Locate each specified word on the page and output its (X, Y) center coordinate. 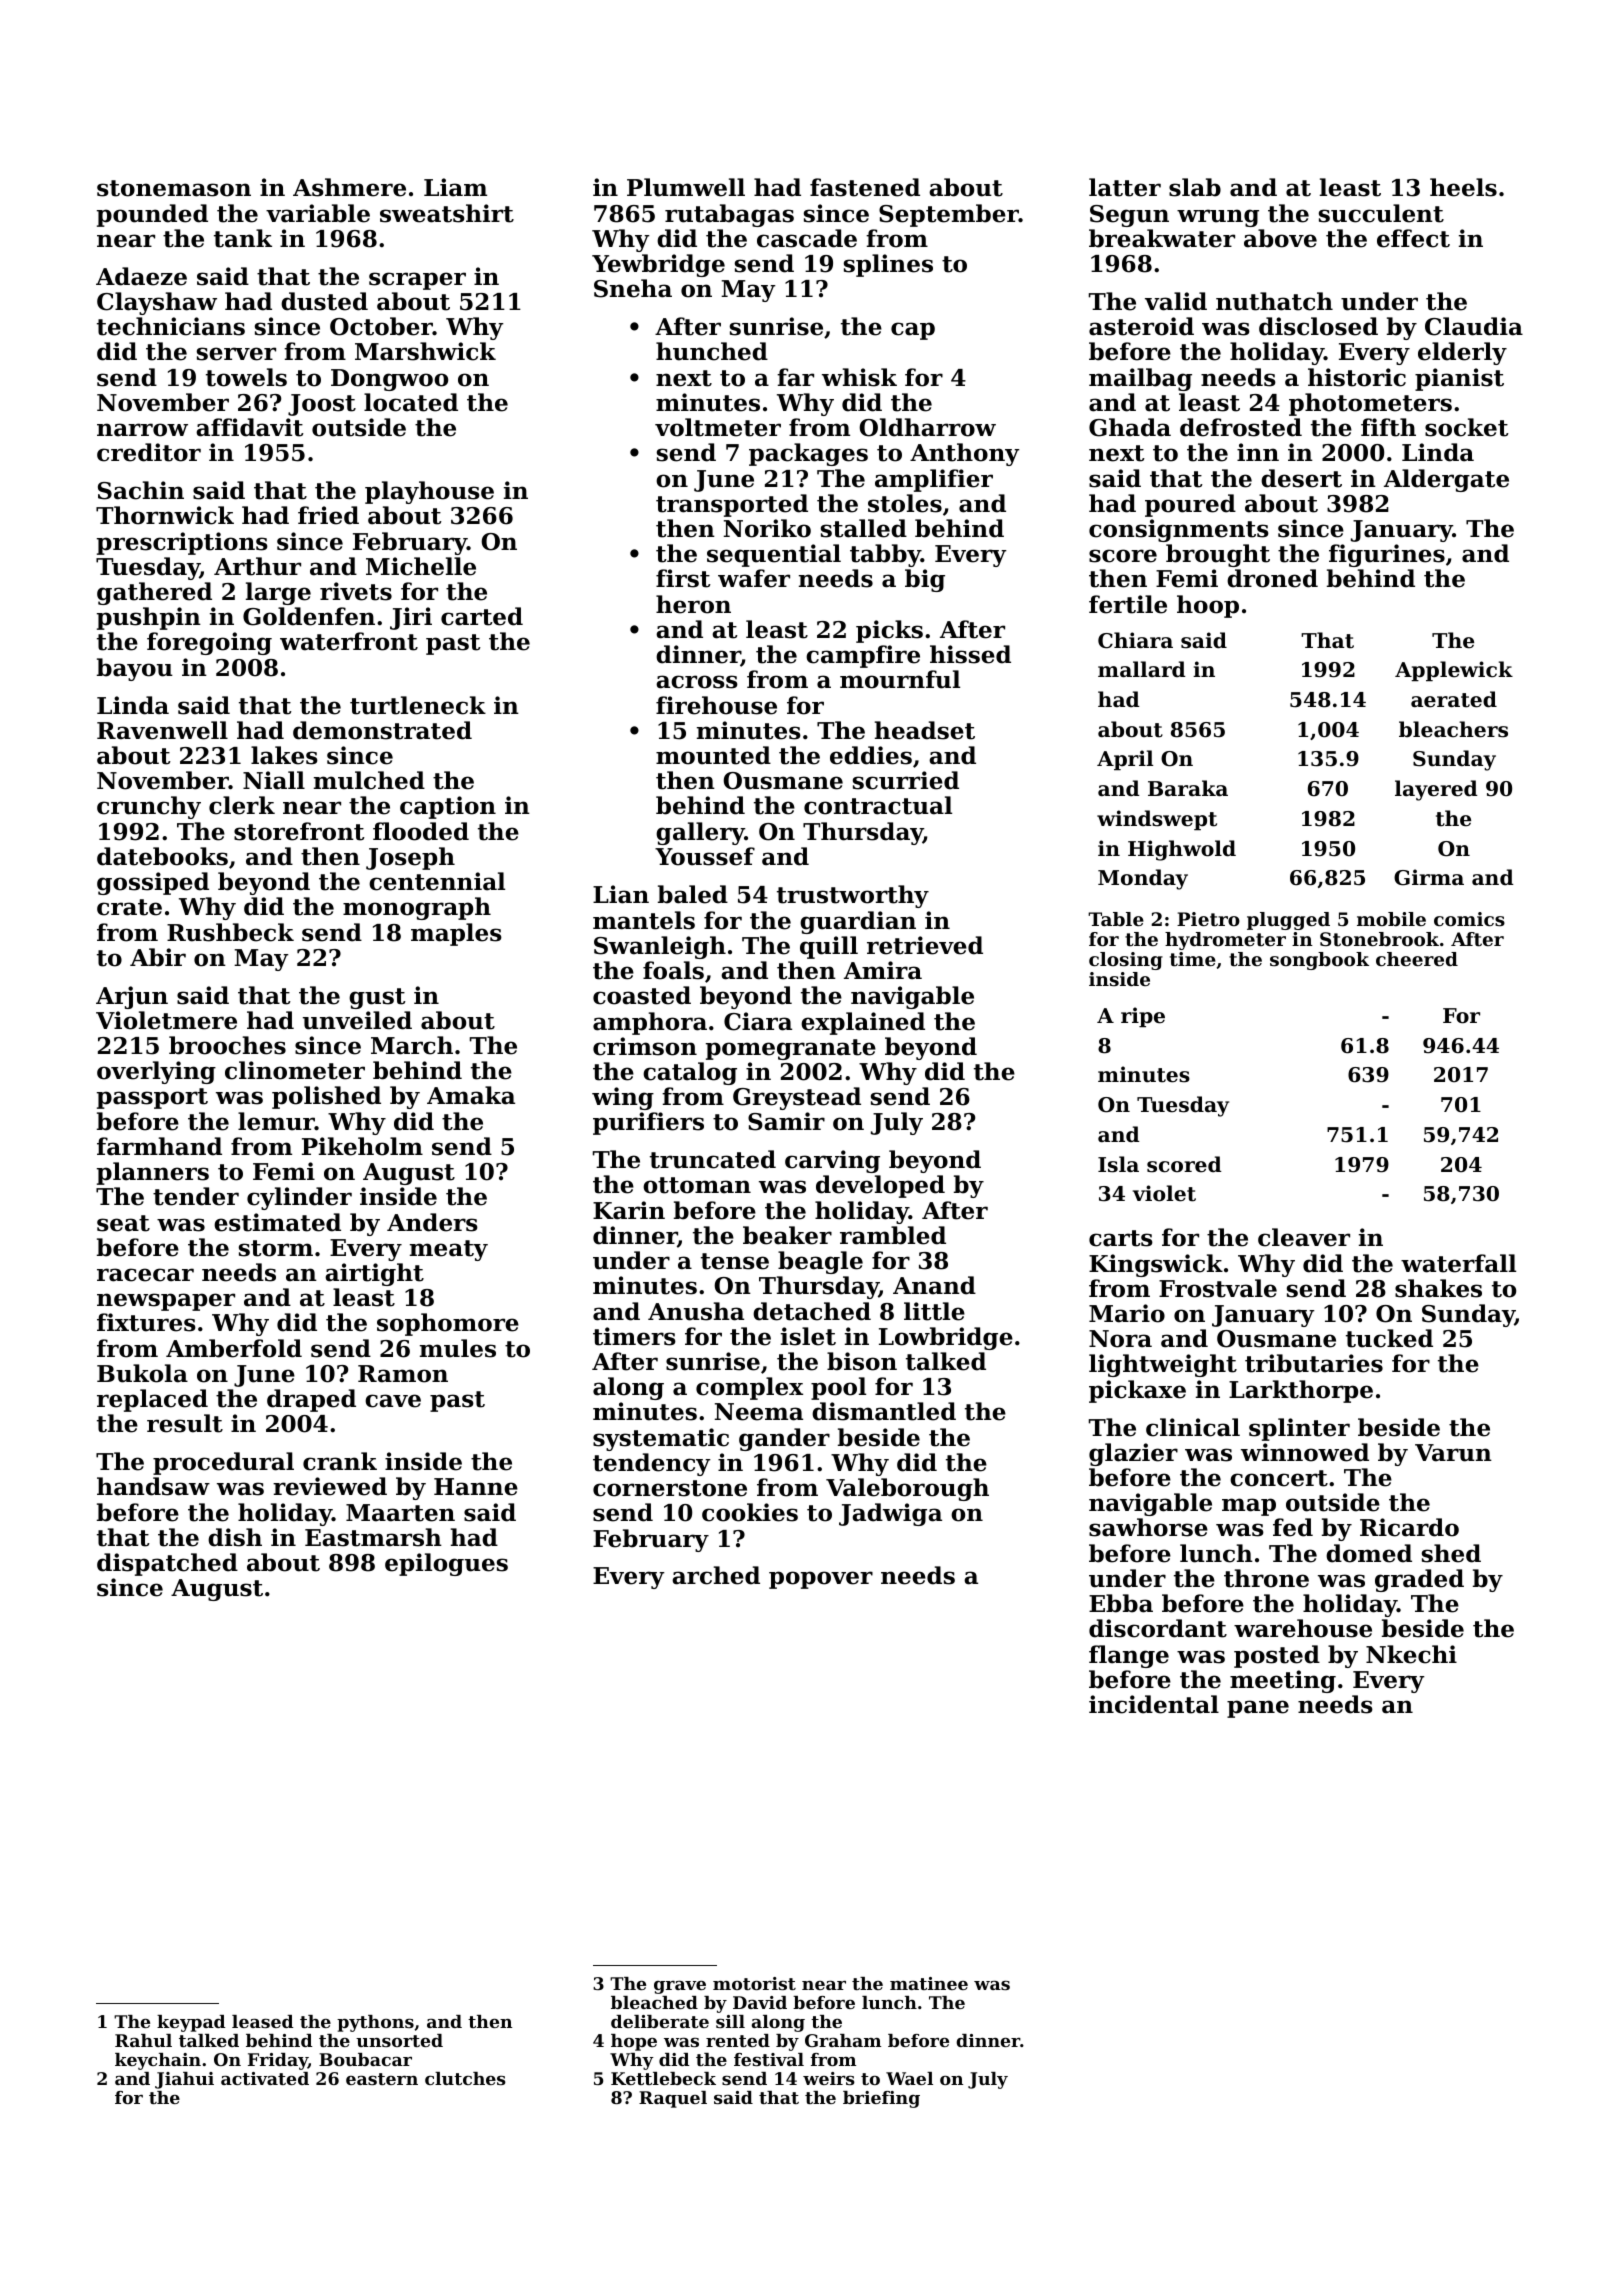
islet (808, 1336)
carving (832, 1161)
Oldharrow (927, 427)
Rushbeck (230, 932)
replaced (152, 1400)
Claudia (1474, 326)
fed (1293, 1527)
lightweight (1163, 1365)
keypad (191, 2023)
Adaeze (141, 276)
